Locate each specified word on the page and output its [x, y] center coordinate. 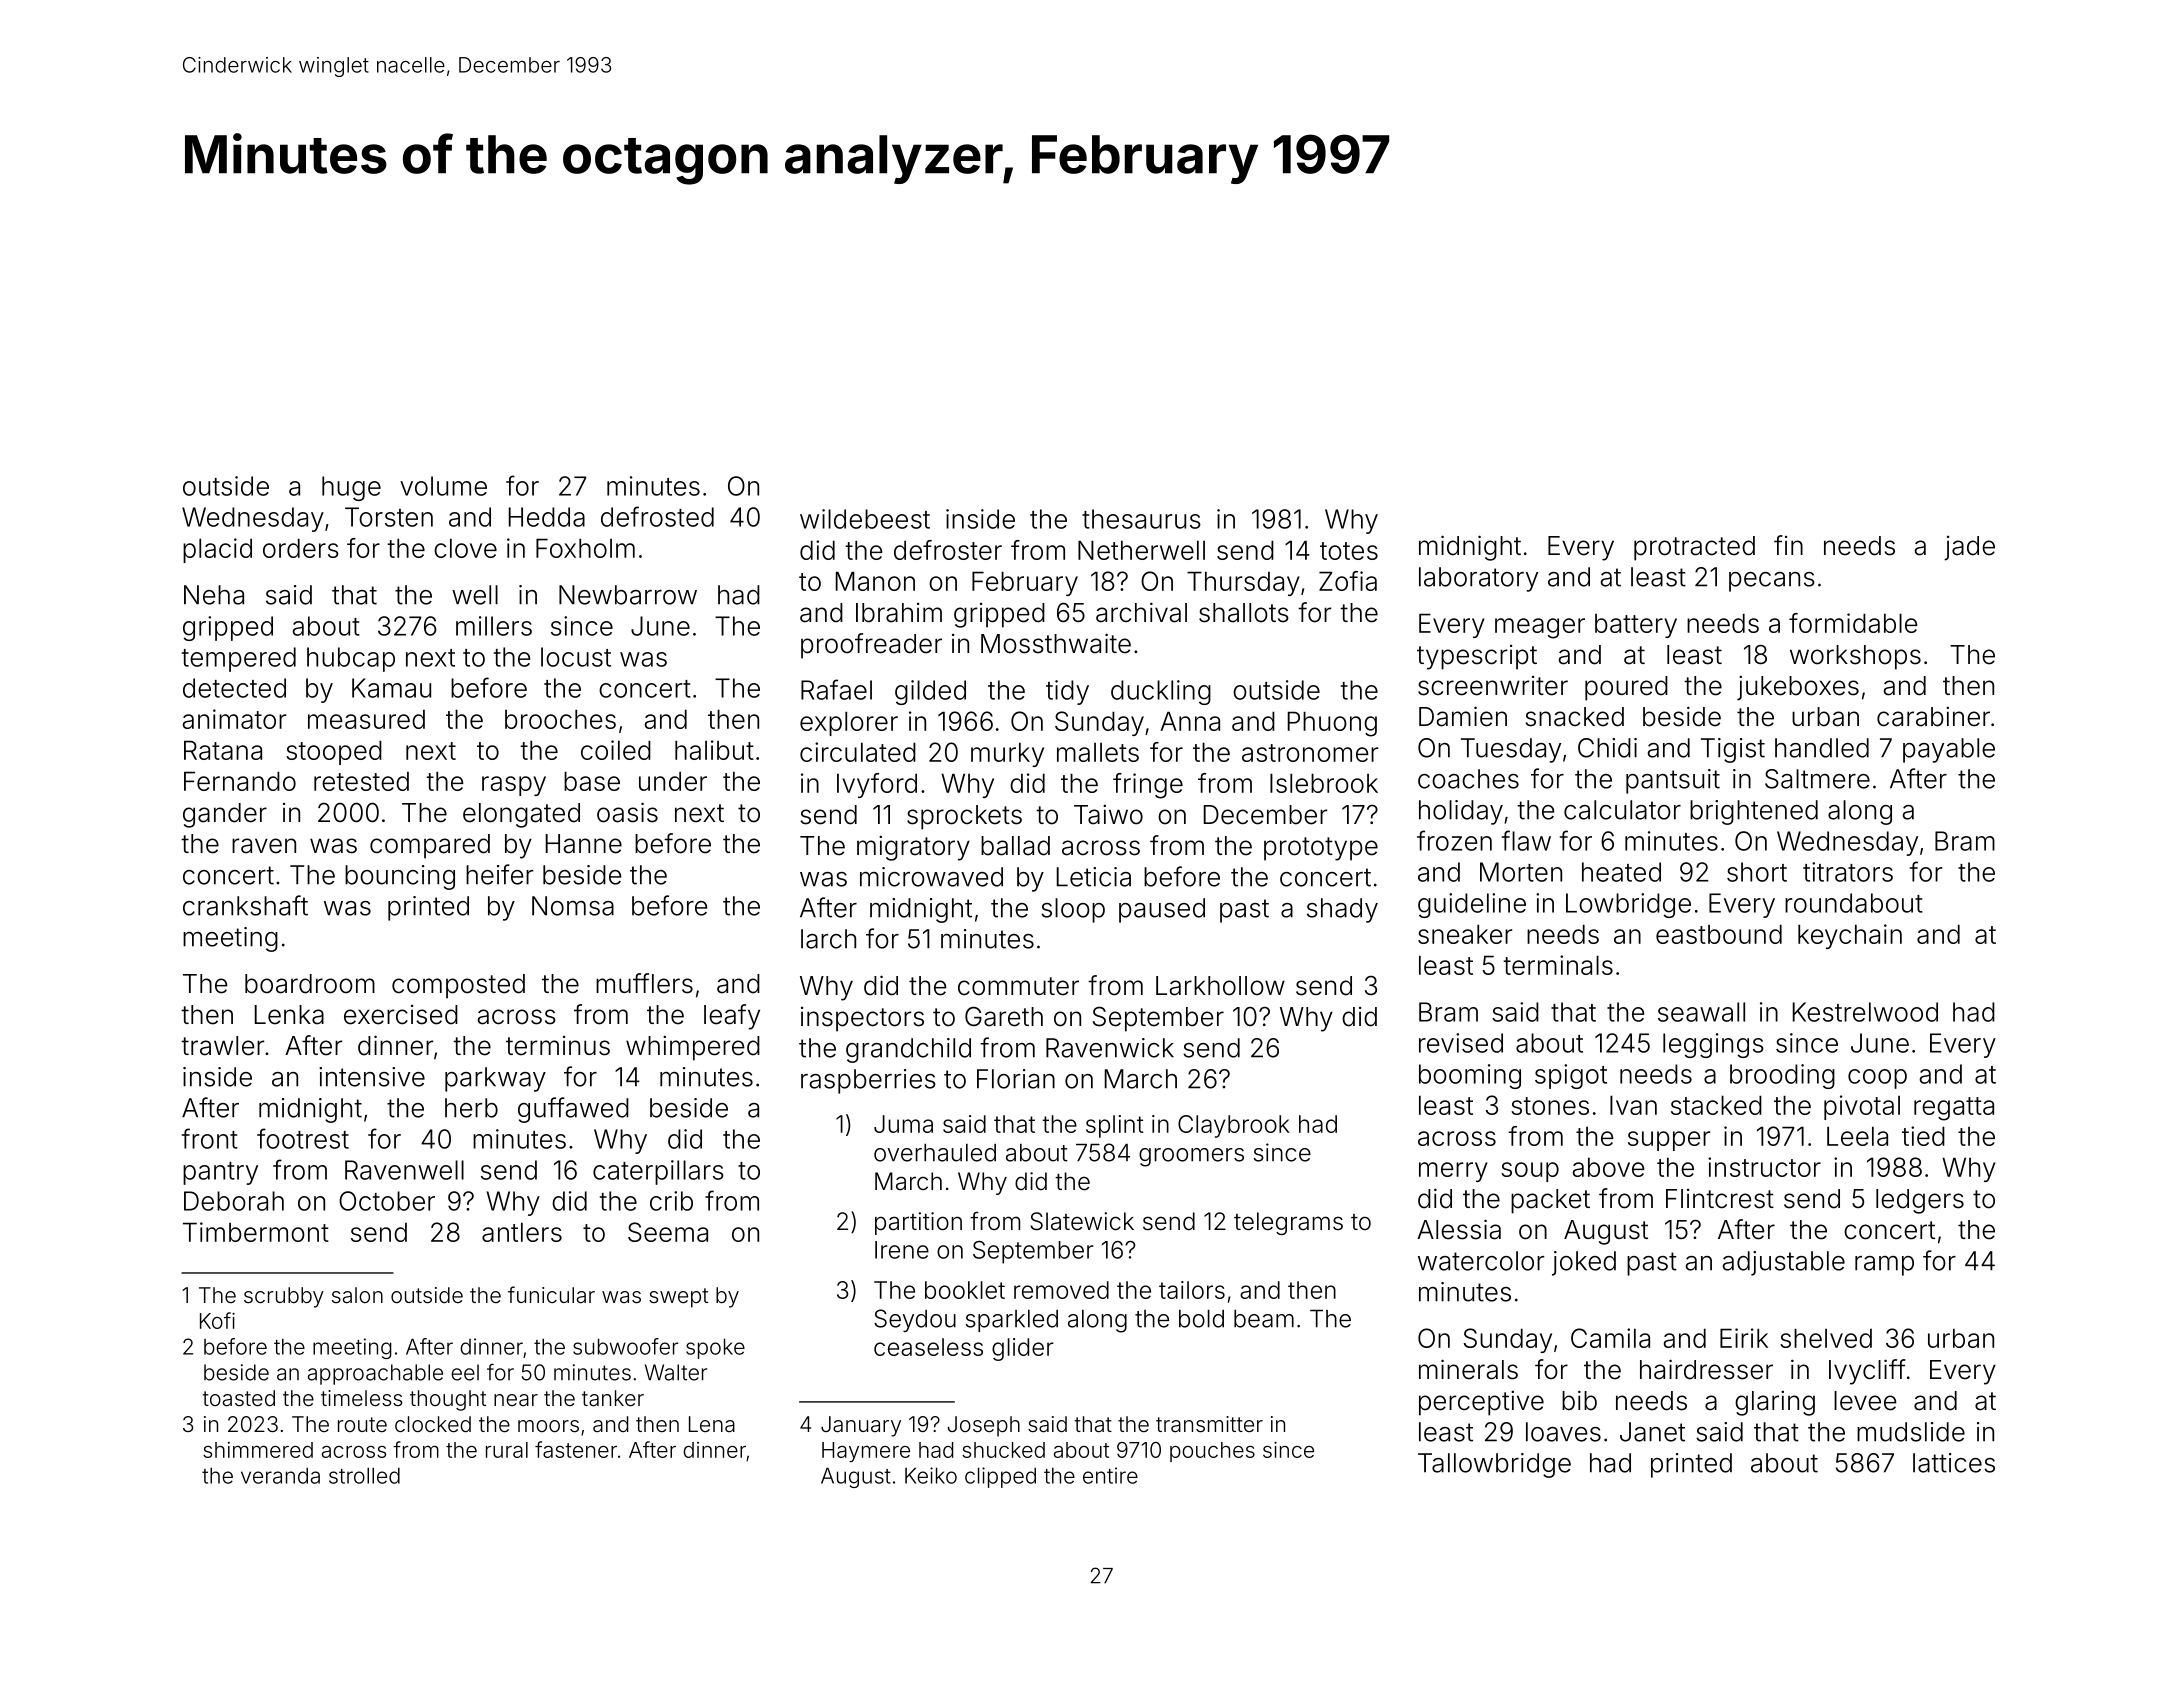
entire [1110, 1475]
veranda [280, 1475]
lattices [1954, 1463]
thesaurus [1141, 519]
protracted [1694, 548]
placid [217, 550]
